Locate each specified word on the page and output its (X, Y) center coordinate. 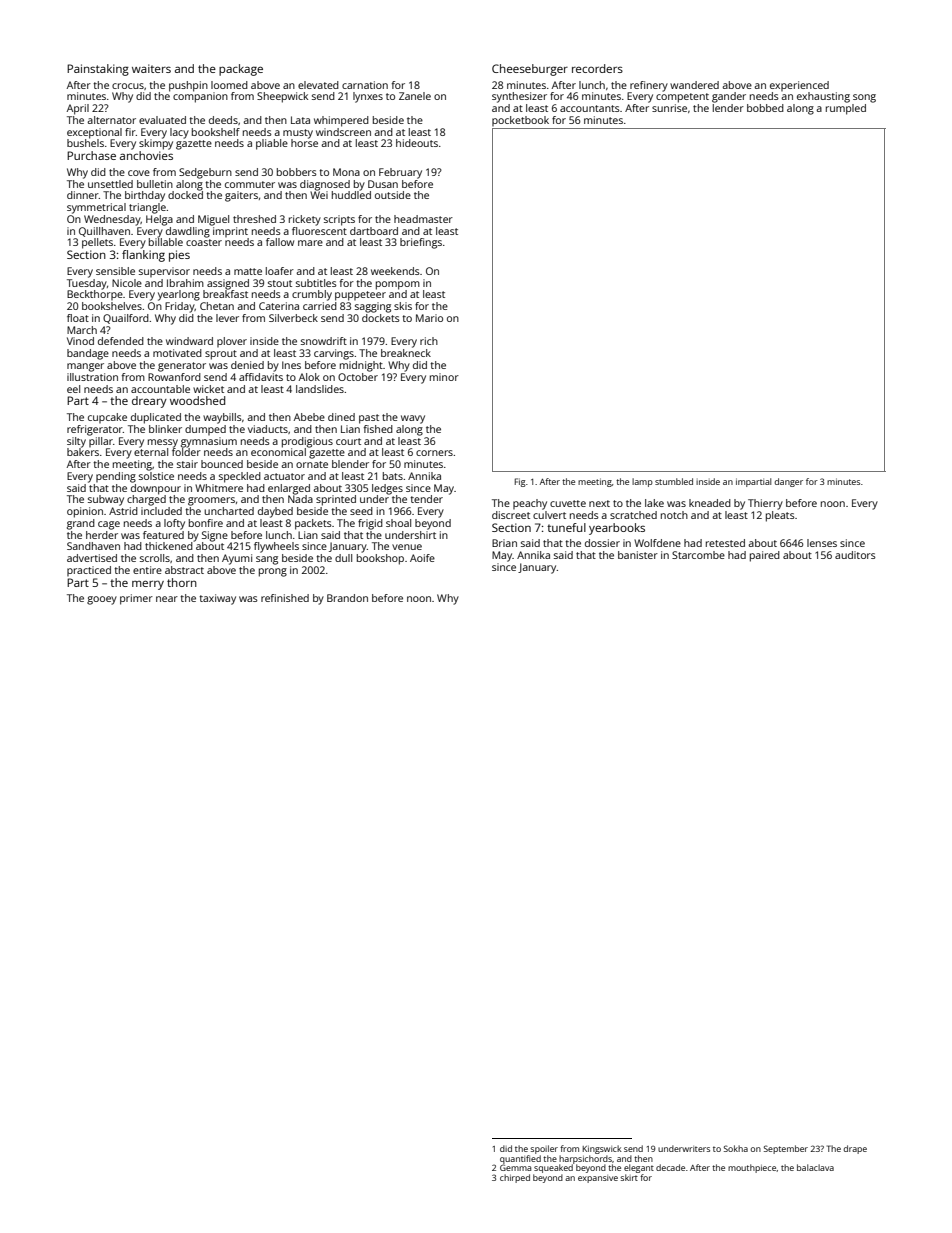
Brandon (347, 598)
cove (139, 173)
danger (788, 482)
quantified (520, 1159)
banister (638, 555)
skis (403, 306)
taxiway (217, 599)
